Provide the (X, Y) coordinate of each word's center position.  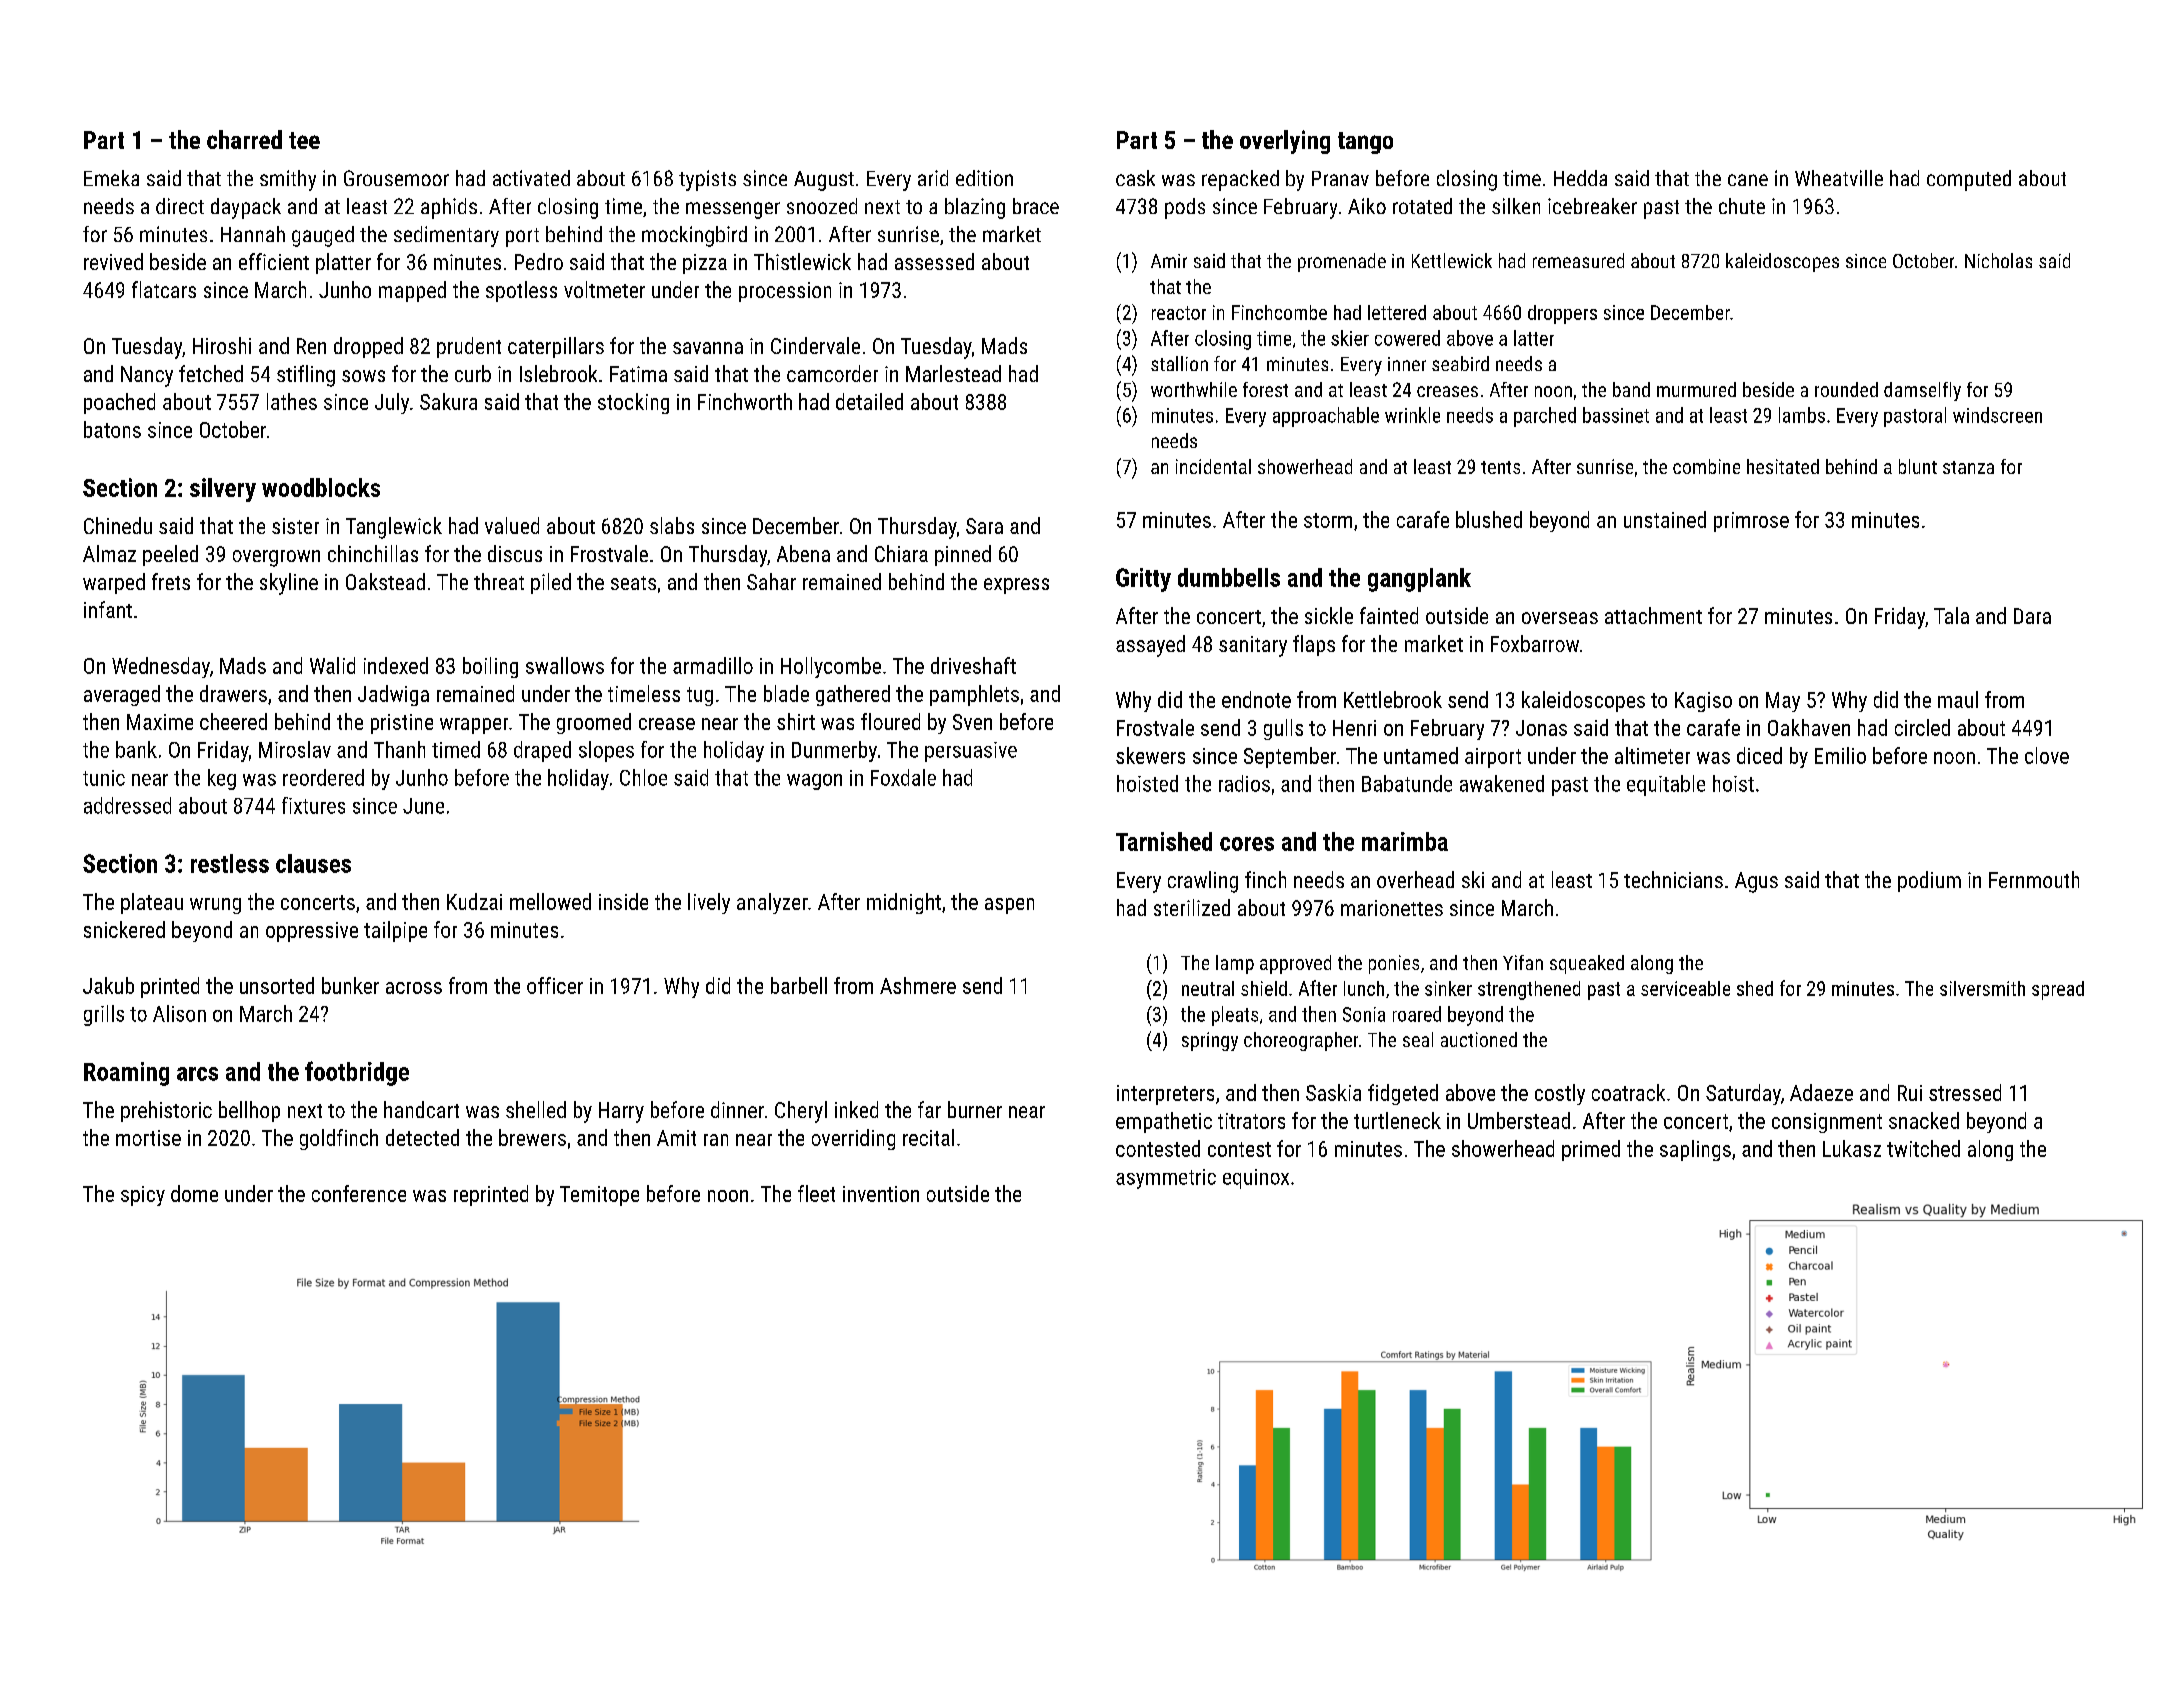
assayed (1150, 646)
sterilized (1192, 907)
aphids (449, 208)
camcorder (832, 373)
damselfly (1922, 391)
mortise (148, 1138)
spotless (521, 291)
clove (2047, 755)
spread (2058, 990)
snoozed (822, 206)
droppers (1562, 314)
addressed (127, 805)
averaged (122, 695)
